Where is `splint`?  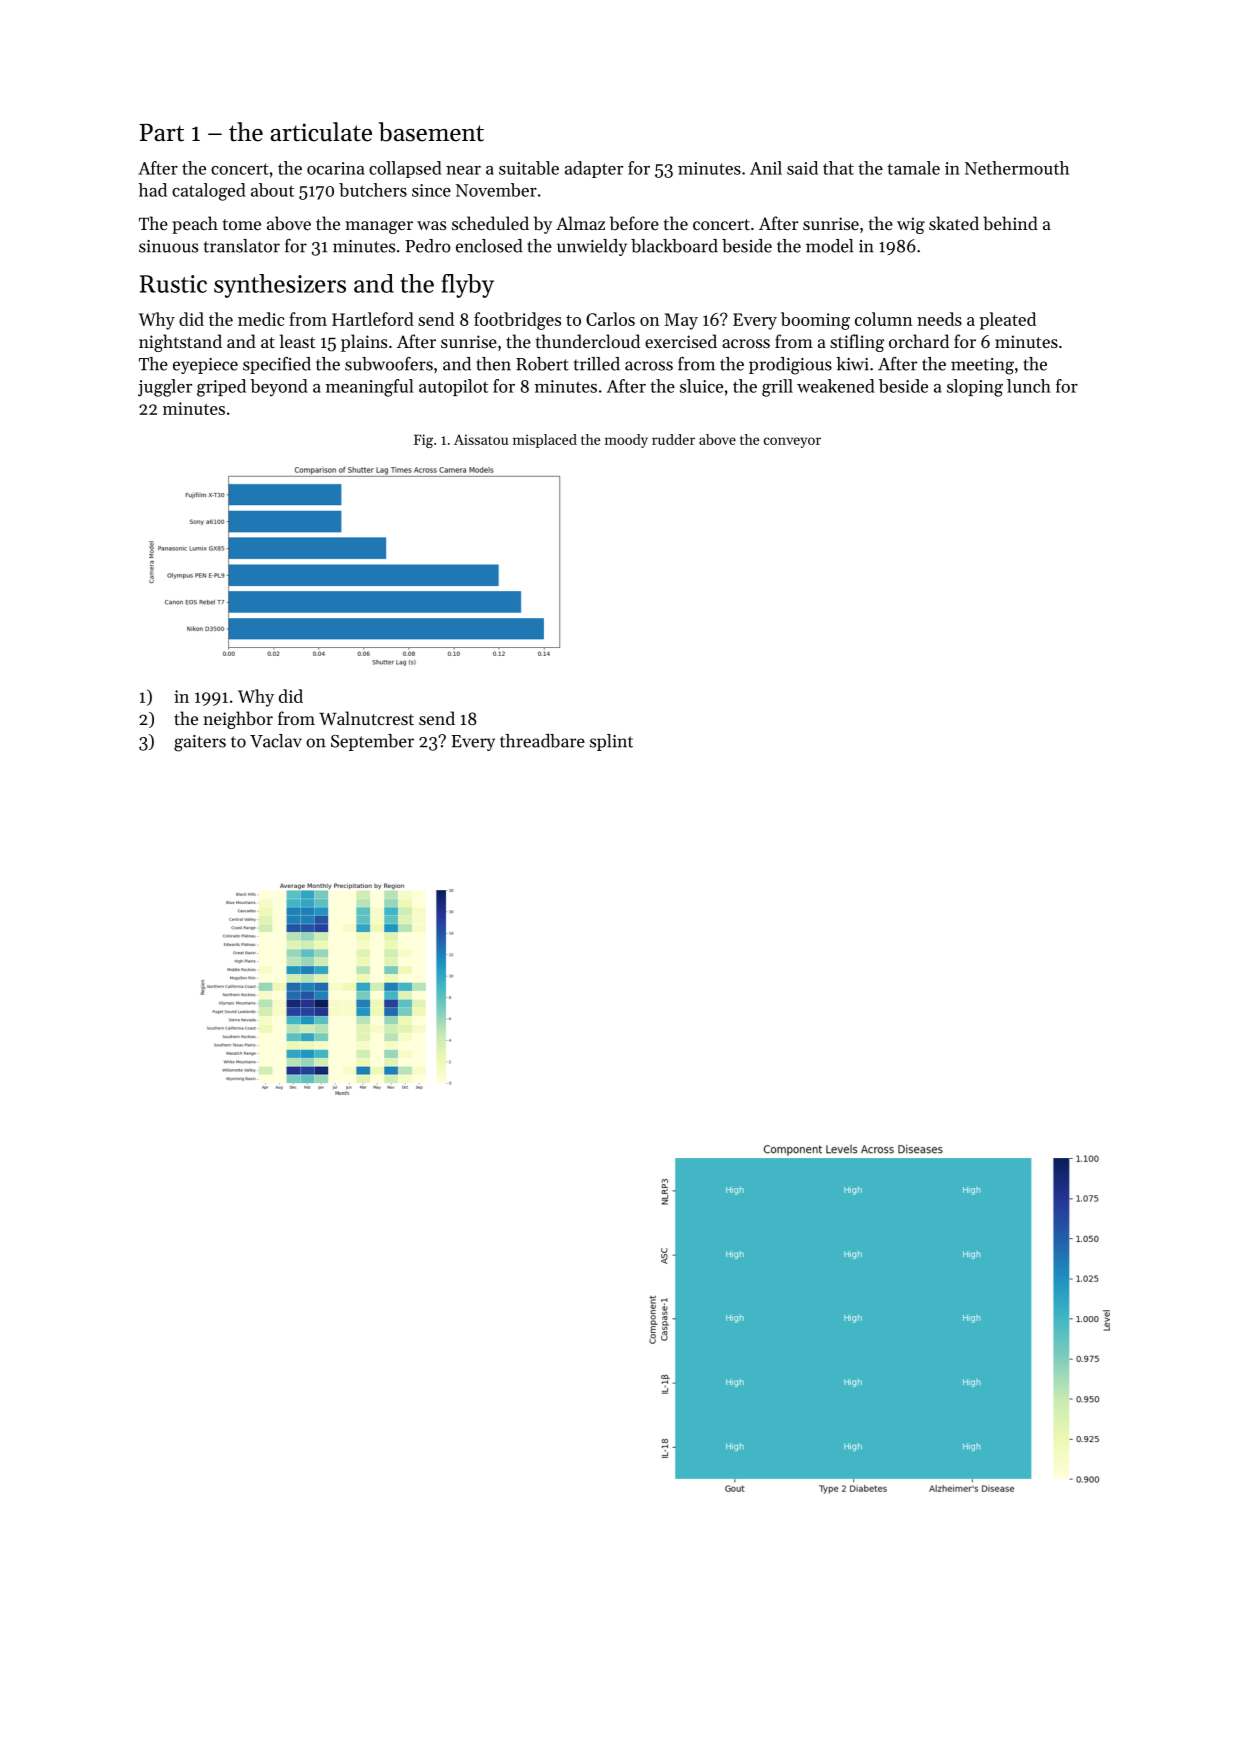
splint is located at coordinates (611, 742).
